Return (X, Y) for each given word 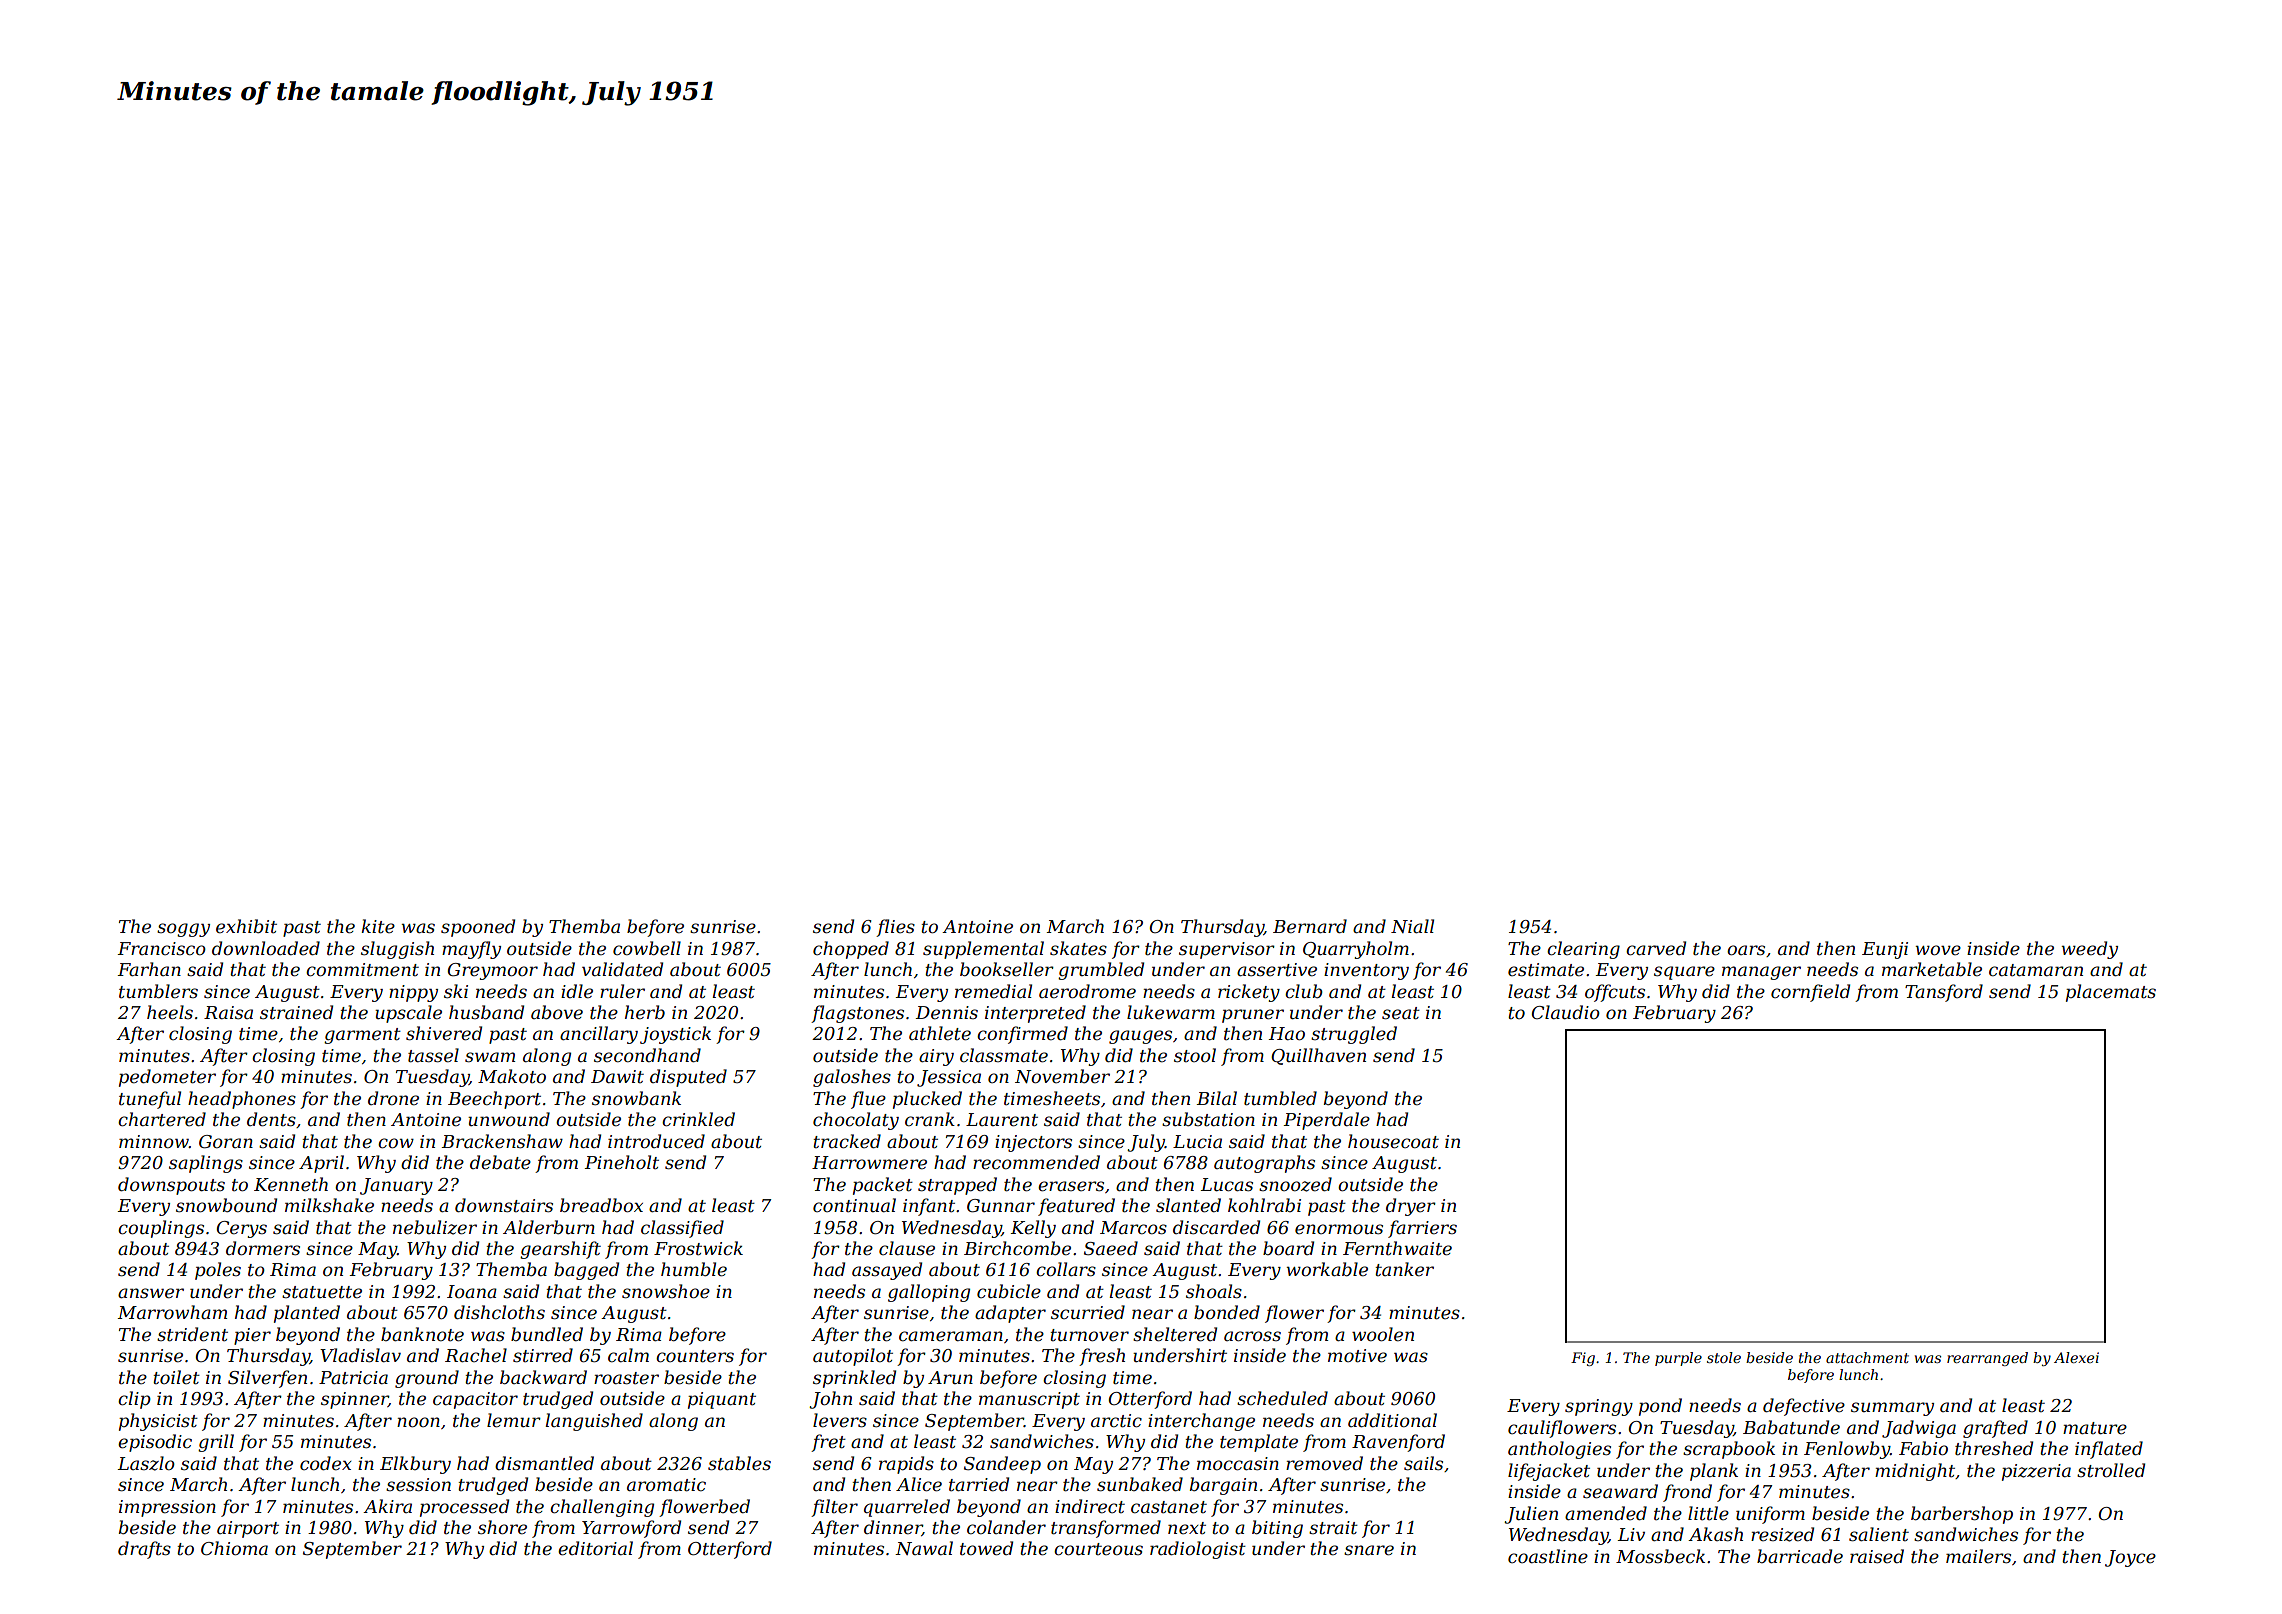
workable (1327, 1269)
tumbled (1280, 1098)
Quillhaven (1318, 1056)
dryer (1411, 1207)
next (1187, 1528)
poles (218, 1271)
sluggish (397, 950)
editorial (595, 1548)
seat (1401, 1013)
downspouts (171, 1186)
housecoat (1393, 1141)
